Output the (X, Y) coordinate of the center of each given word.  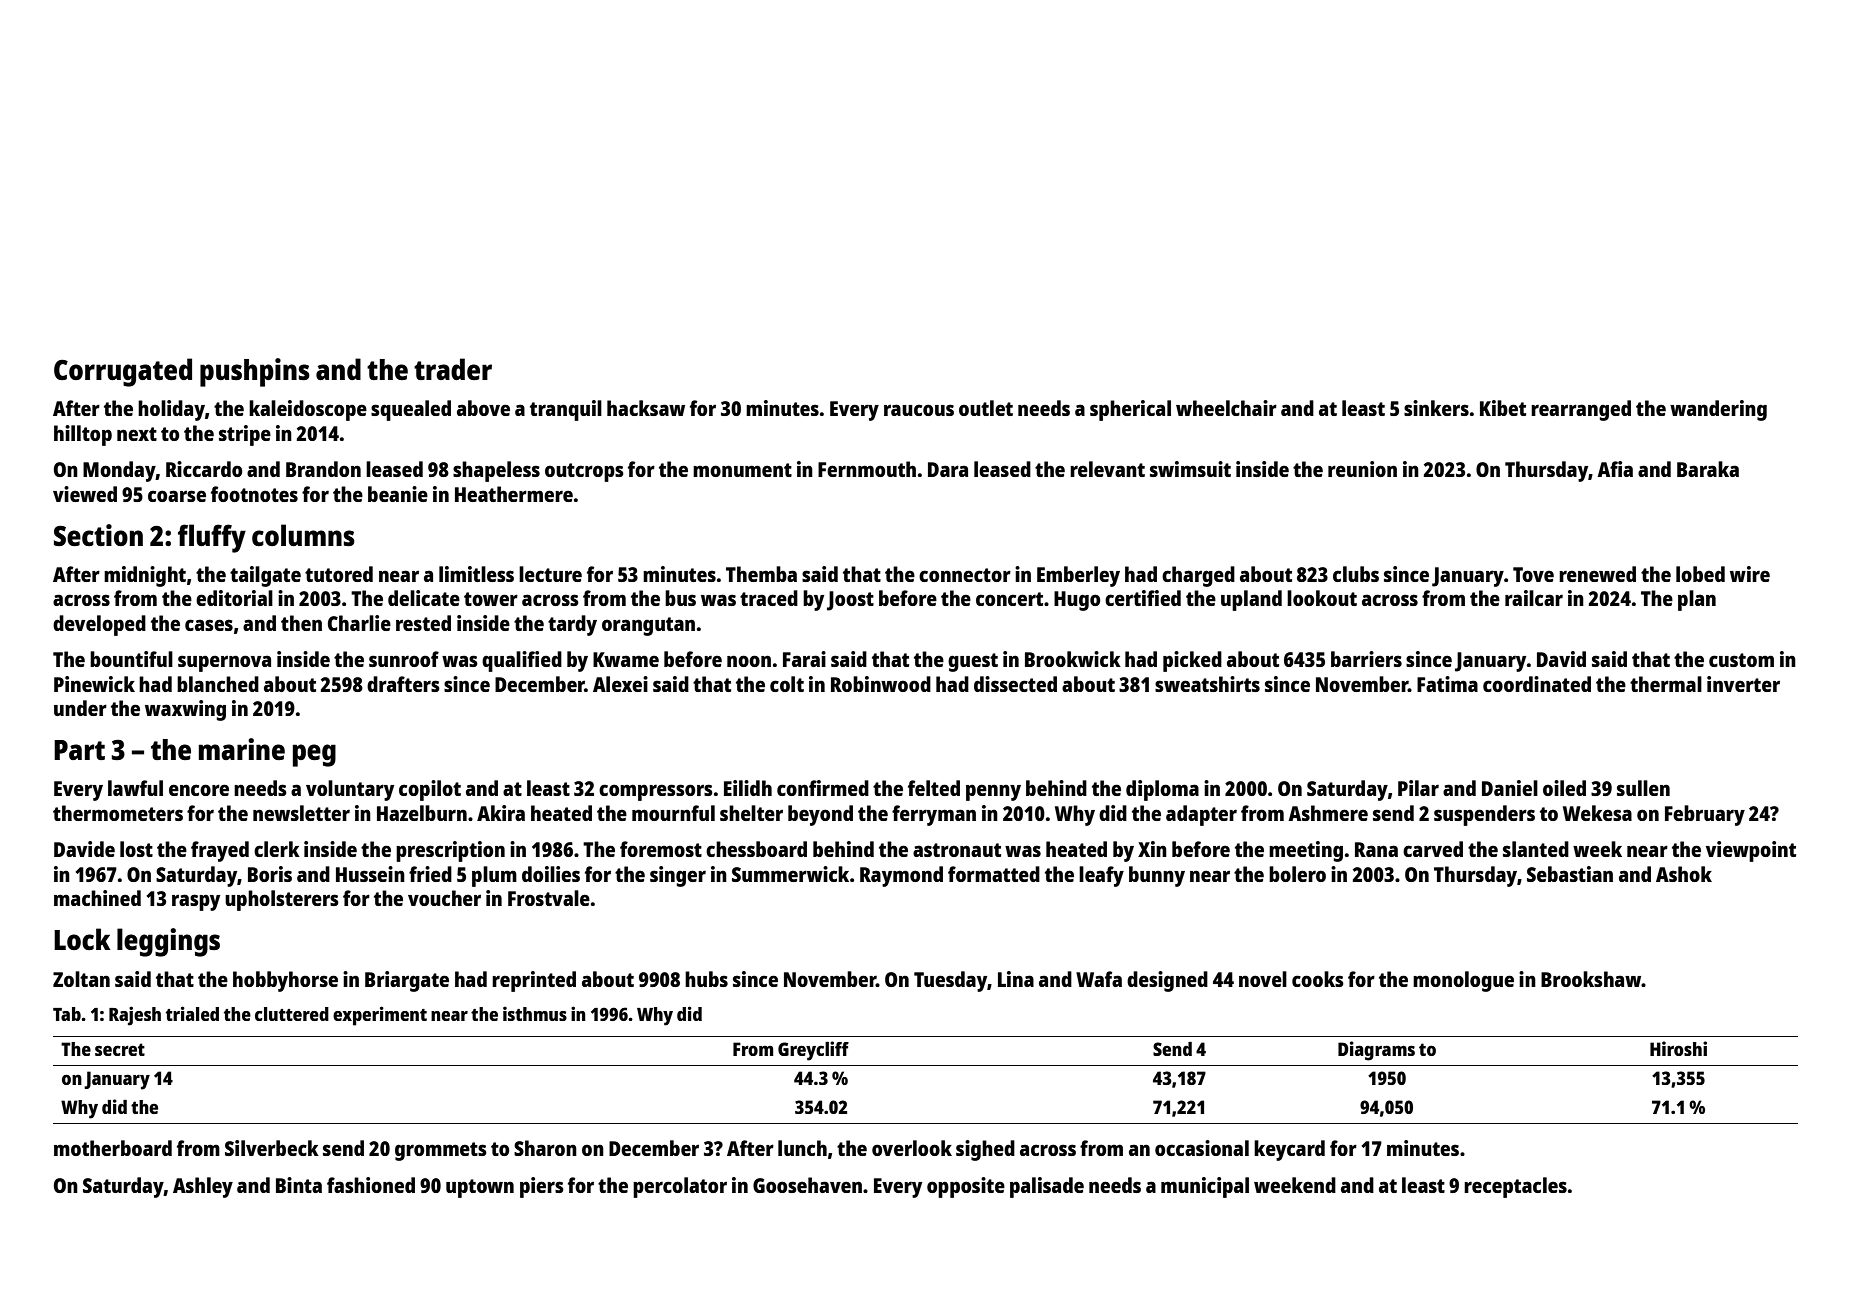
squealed (411, 410)
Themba (761, 574)
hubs (706, 979)
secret (120, 1049)
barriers (1366, 659)
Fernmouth (867, 469)
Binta (299, 1185)
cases (209, 625)
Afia (1615, 469)
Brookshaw (1591, 979)
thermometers (118, 813)
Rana (1376, 849)
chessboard (756, 849)
